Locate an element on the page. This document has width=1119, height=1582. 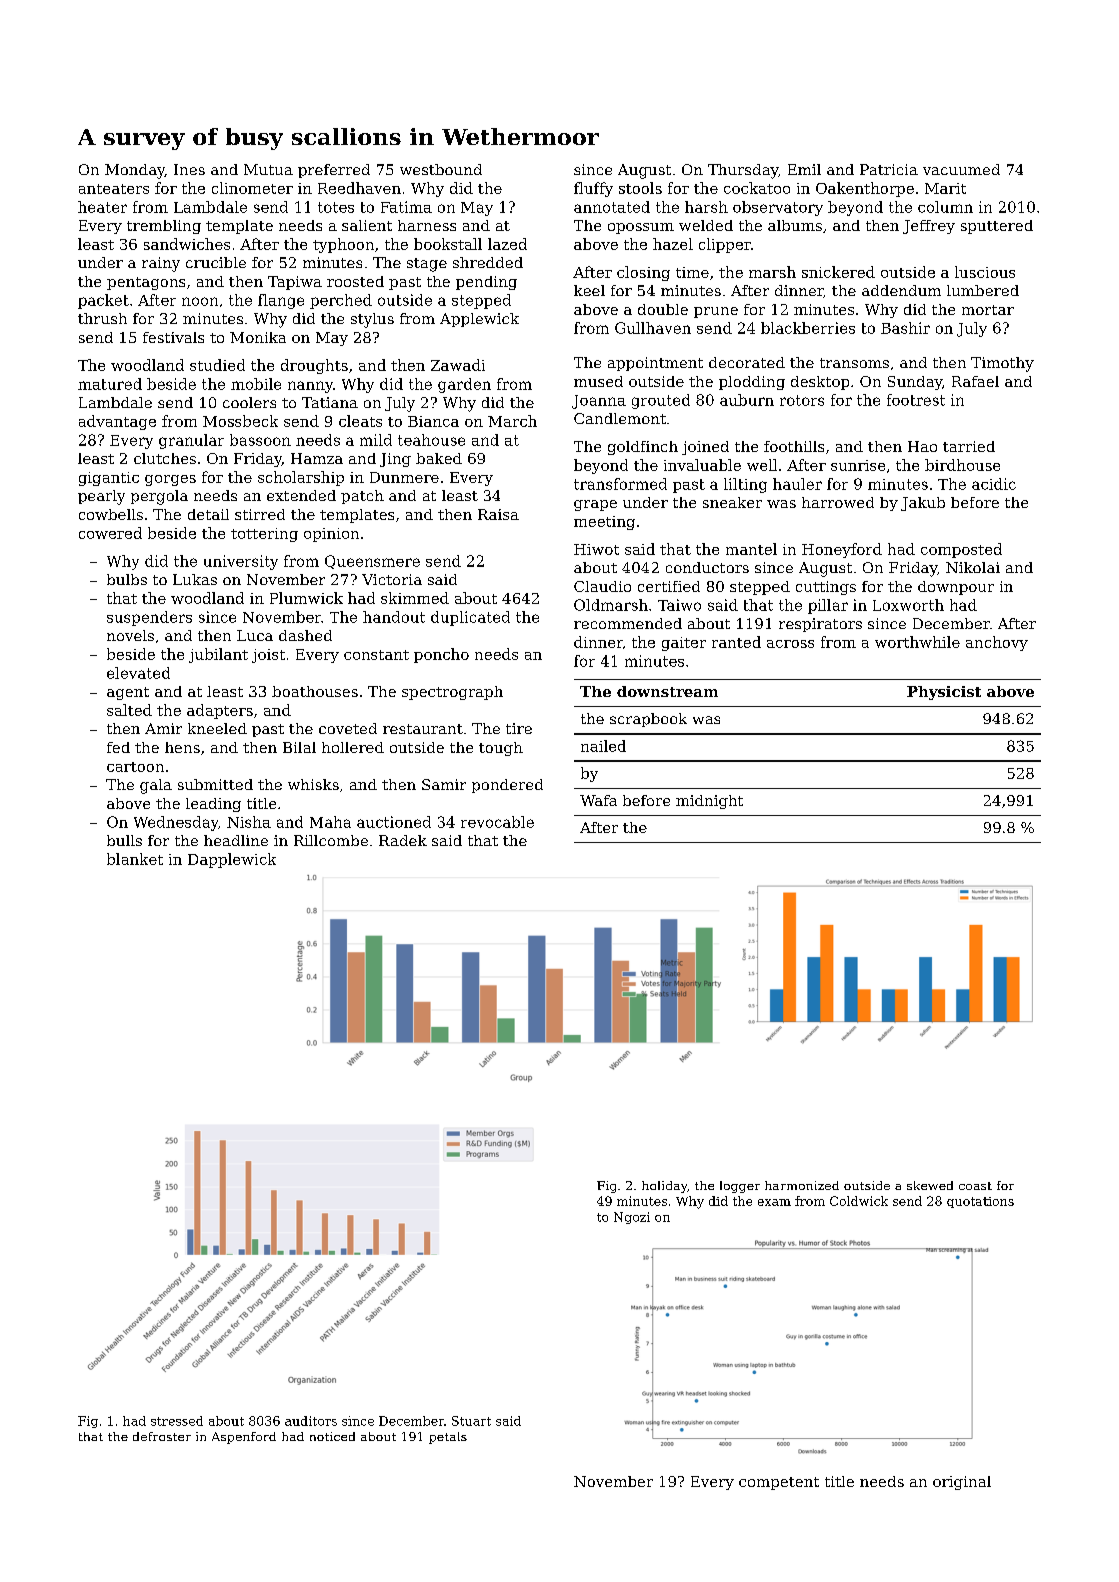
poncho is located at coordinates (441, 655).
